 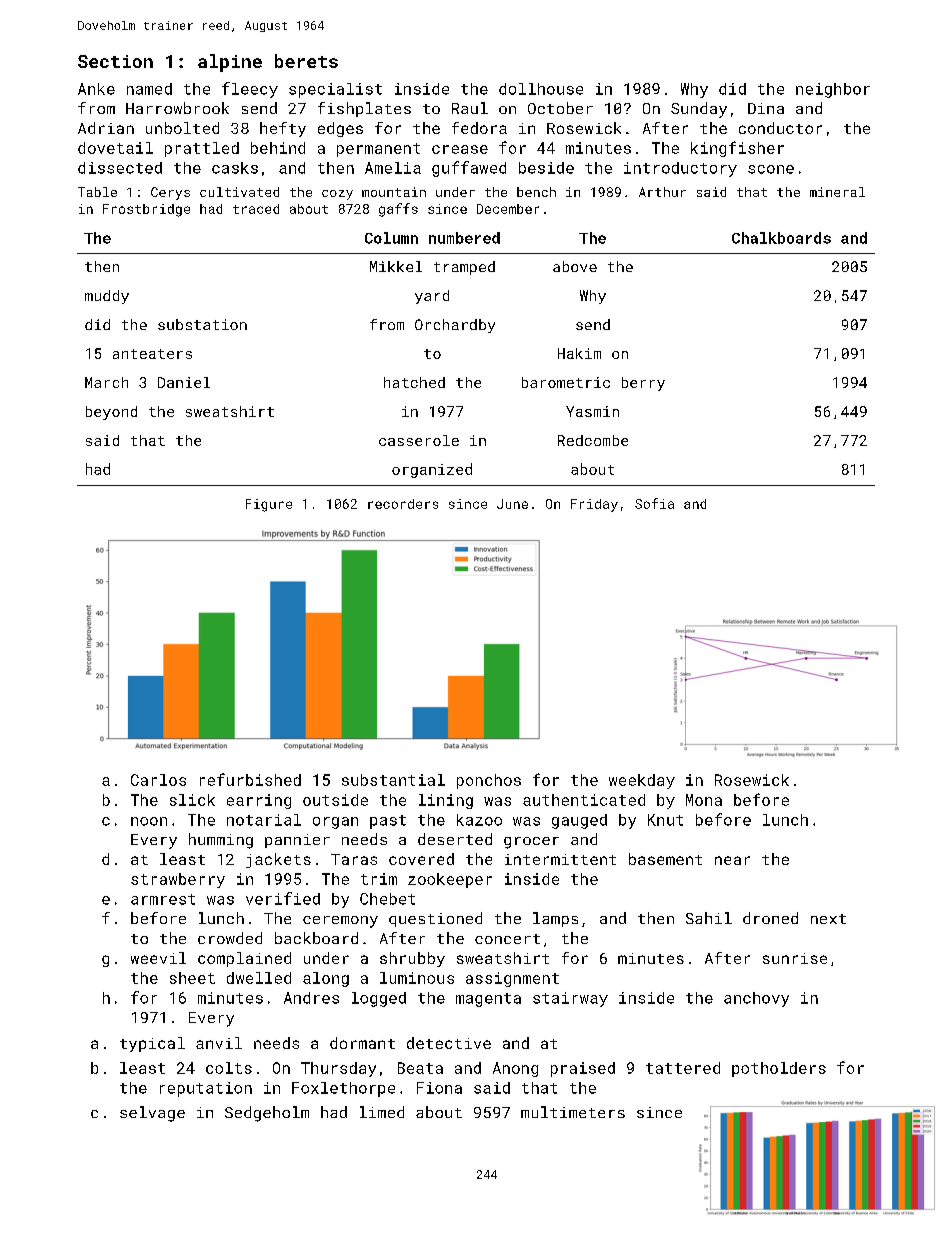 I want to click on recorders, so click(x=403, y=504).
